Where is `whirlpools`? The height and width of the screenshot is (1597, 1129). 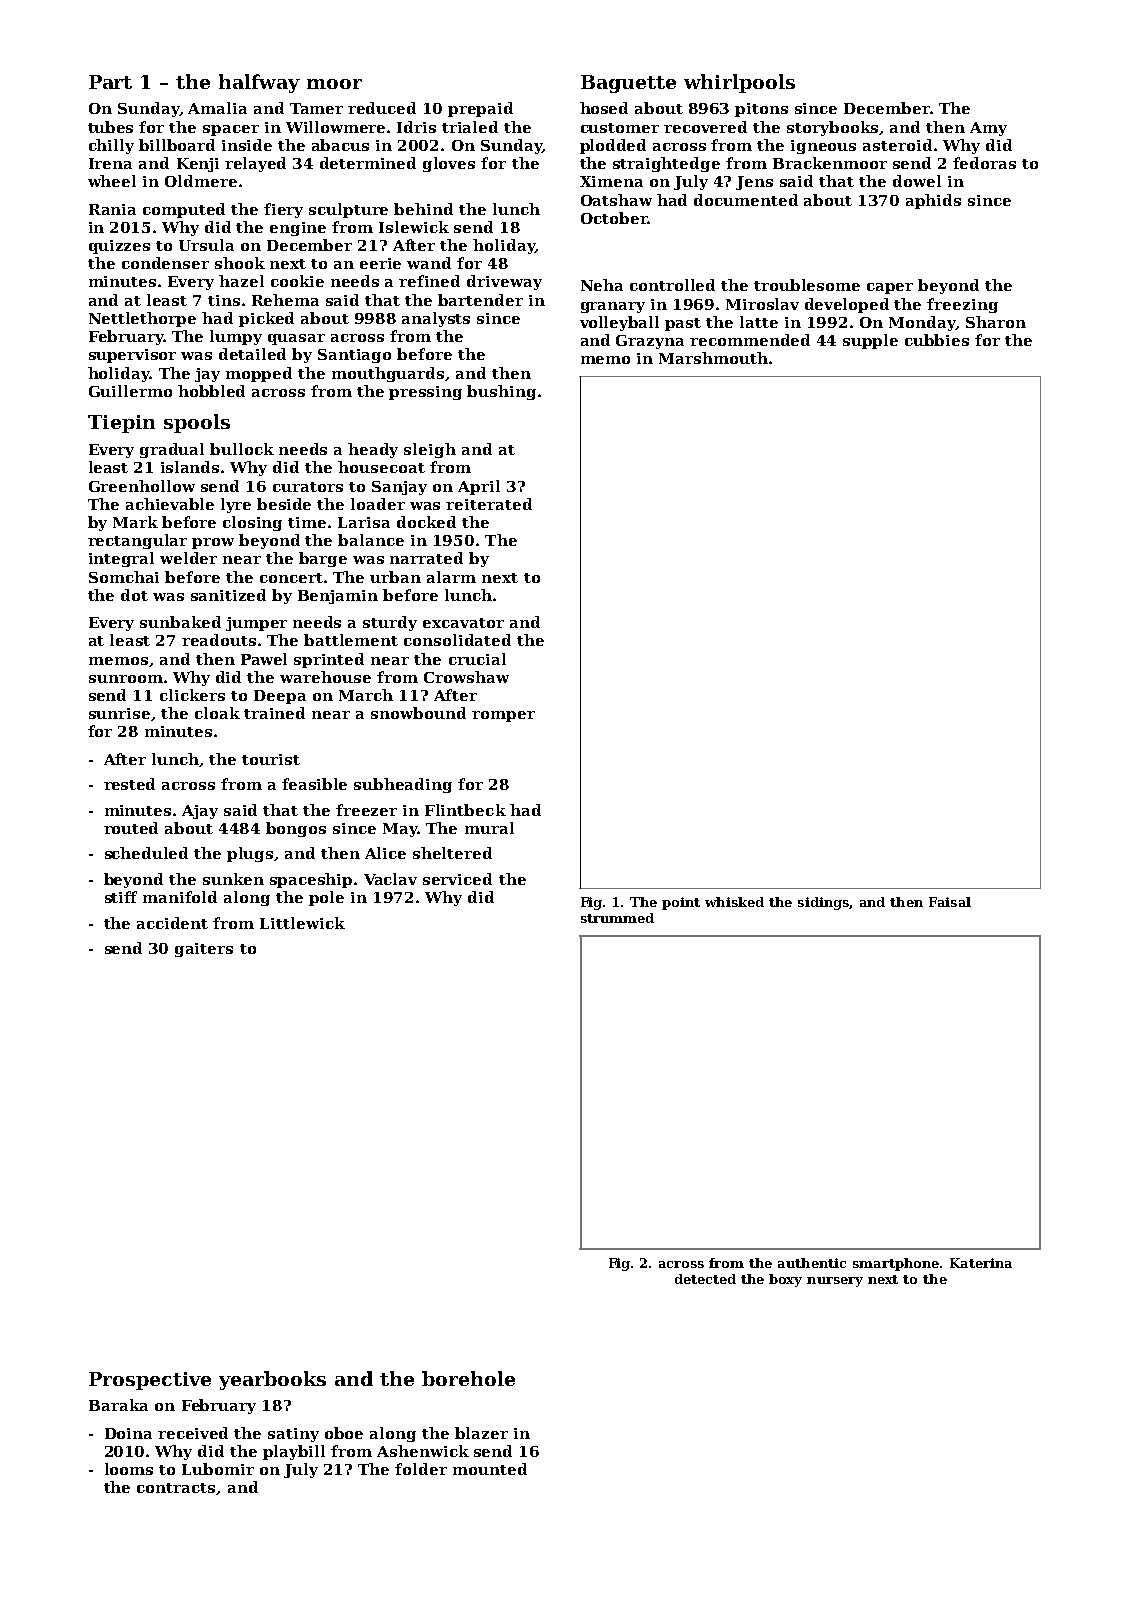 whirlpools is located at coordinates (739, 83).
